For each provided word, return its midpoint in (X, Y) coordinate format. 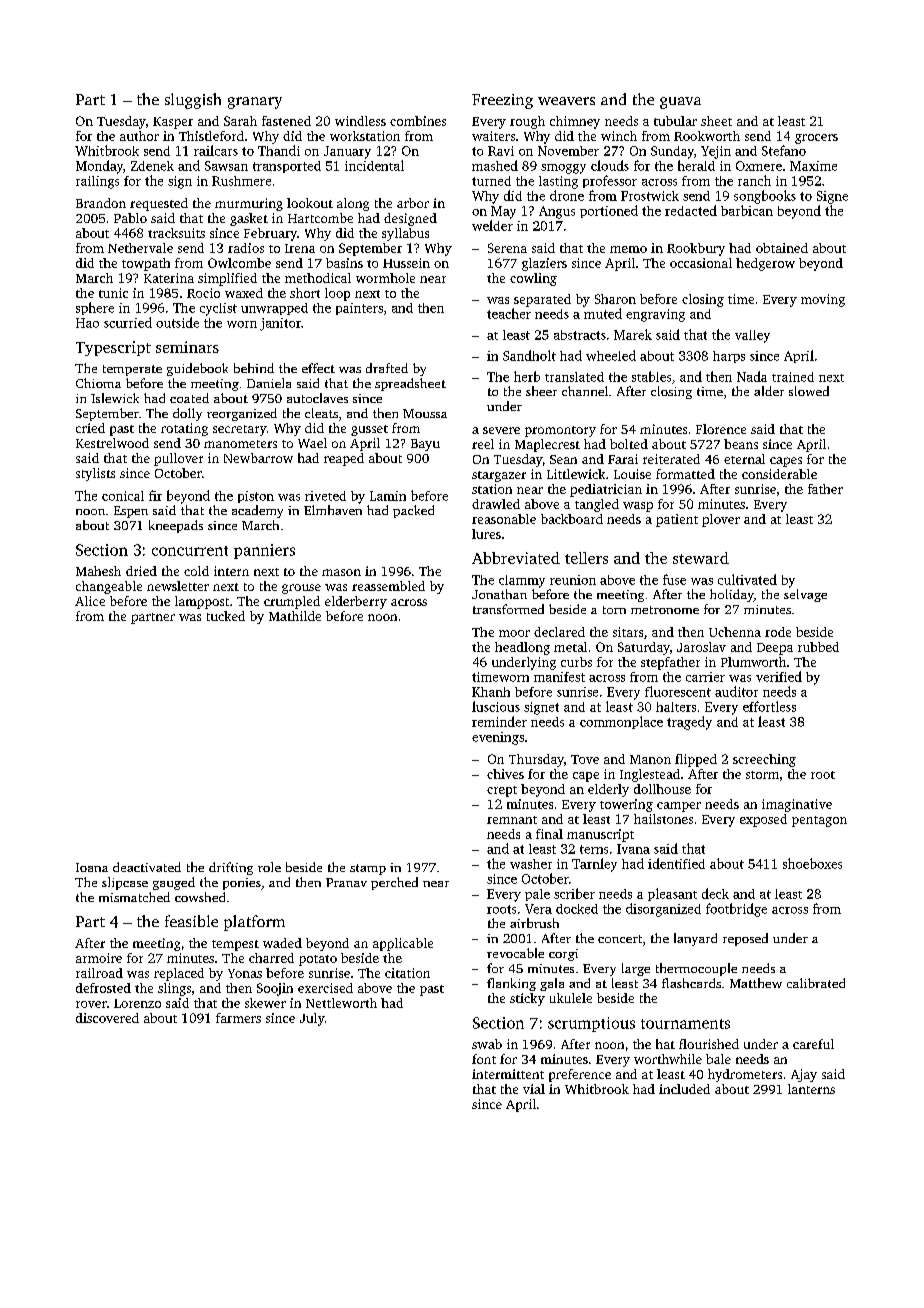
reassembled (388, 586)
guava (680, 103)
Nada (752, 376)
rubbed (818, 647)
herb (527, 376)
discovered (107, 1018)
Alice (90, 601)
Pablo (130, 218)
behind (254, 368)
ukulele (571, 998)
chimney (575, 122)
